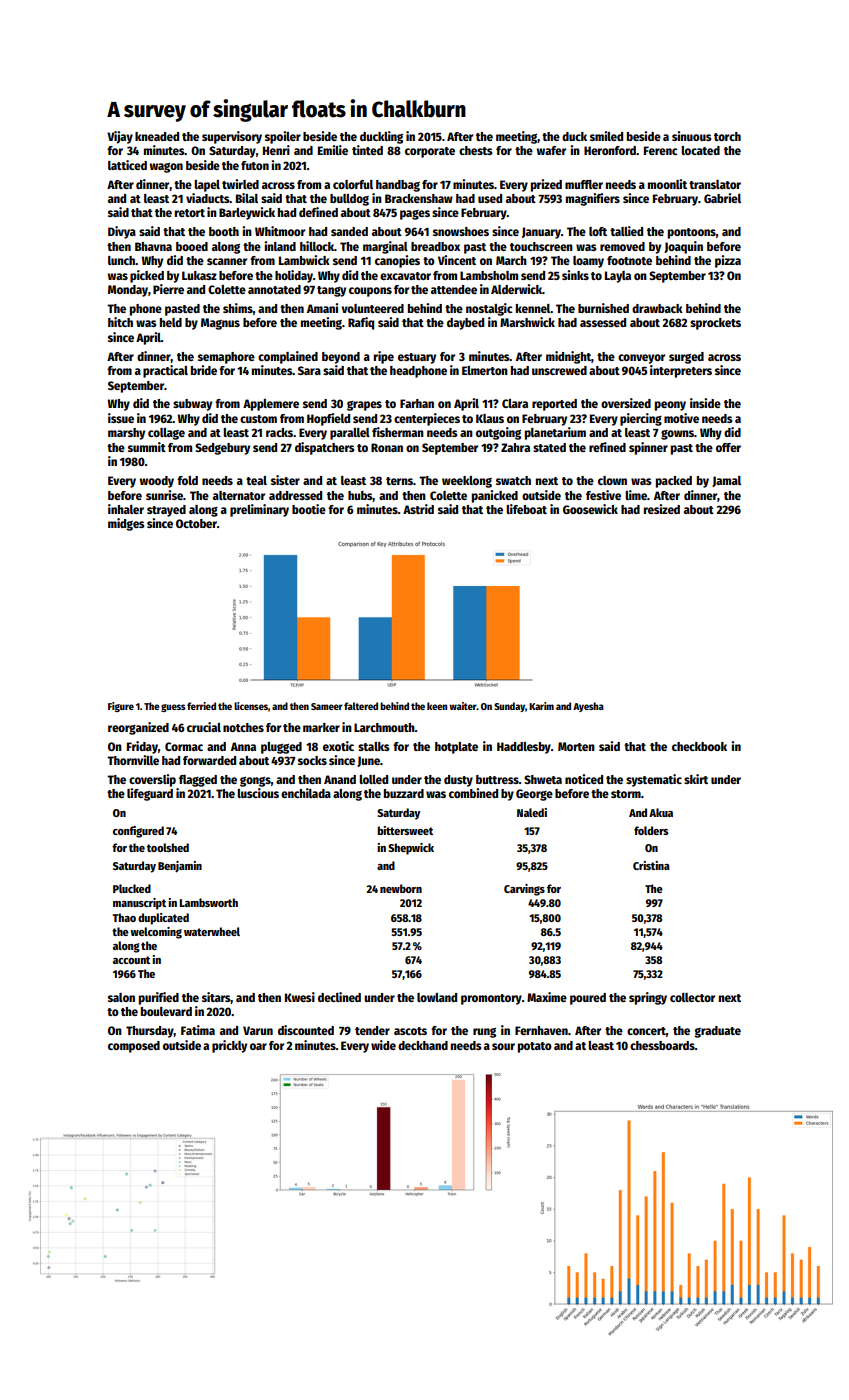 This document has width=849, height=1400. What do you see at coordinates (134, 1047) in the document?
I see `composed` at bounding box center [134, 1047].
